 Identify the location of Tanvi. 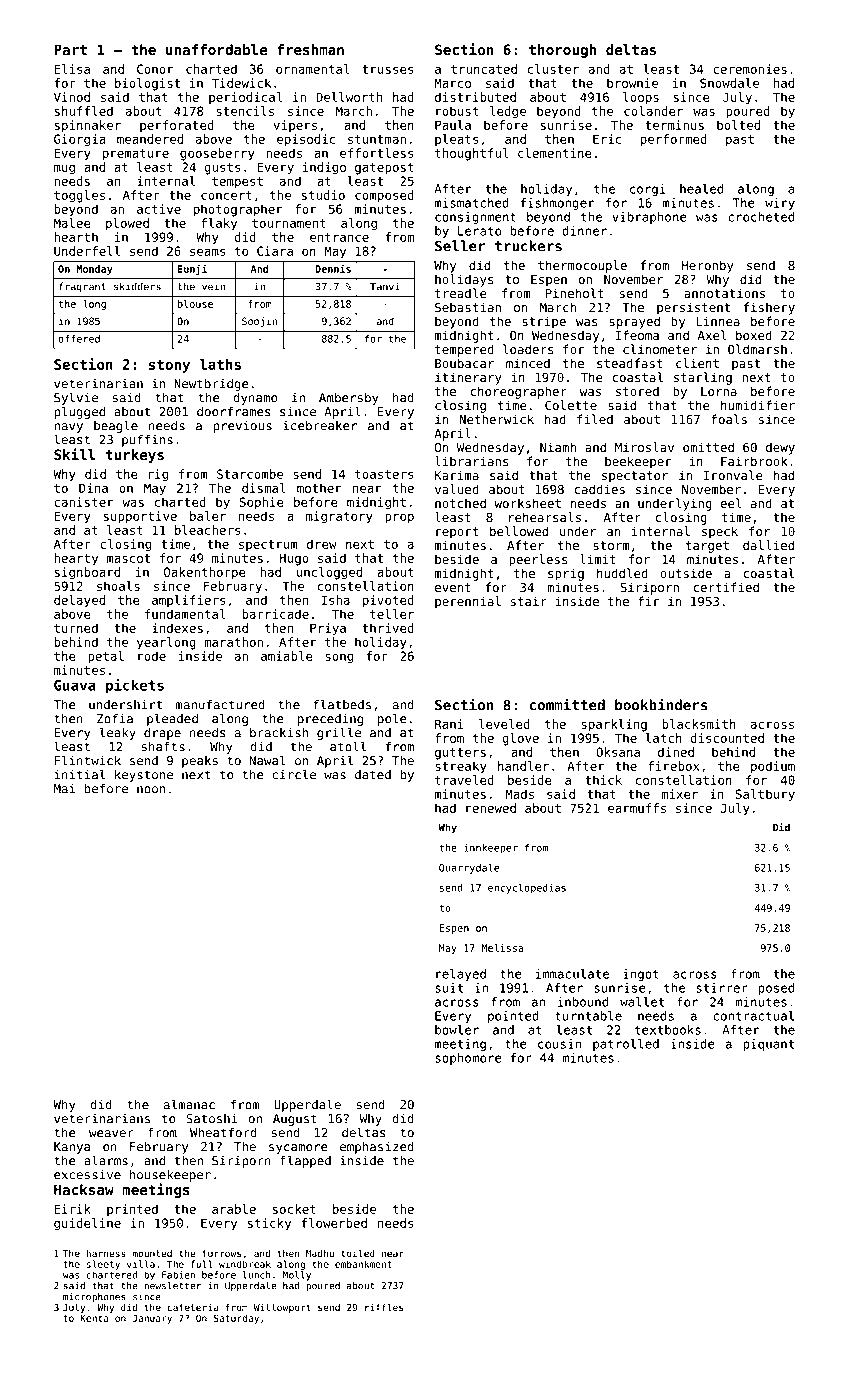
(385, 286).
